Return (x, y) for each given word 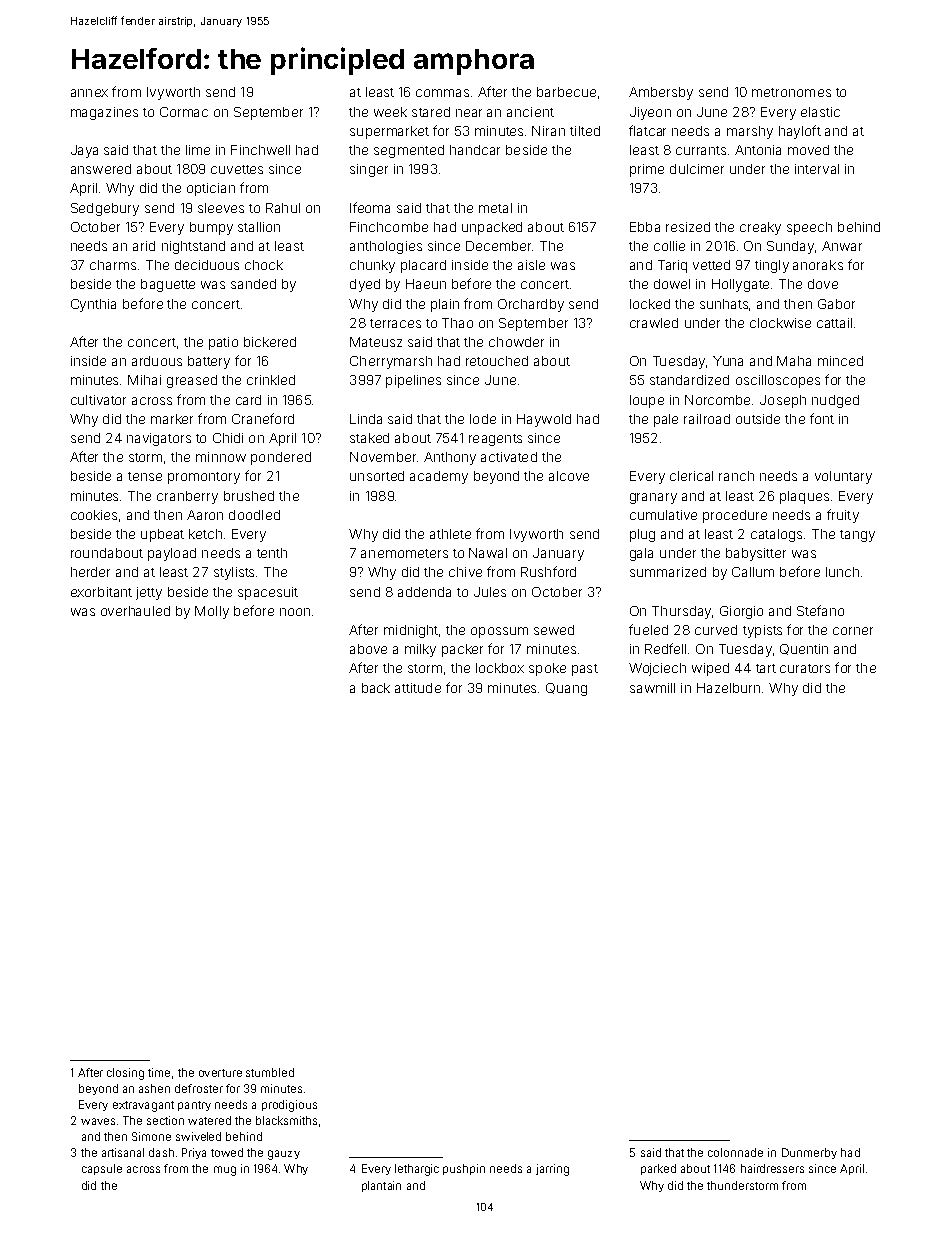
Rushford (548, 571)
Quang (566, 689)
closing (125, 1074)
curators (805, 668)
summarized (668, 572)
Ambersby (661, 93)
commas (442, 93)
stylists (234, 573)
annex (89, 93)
